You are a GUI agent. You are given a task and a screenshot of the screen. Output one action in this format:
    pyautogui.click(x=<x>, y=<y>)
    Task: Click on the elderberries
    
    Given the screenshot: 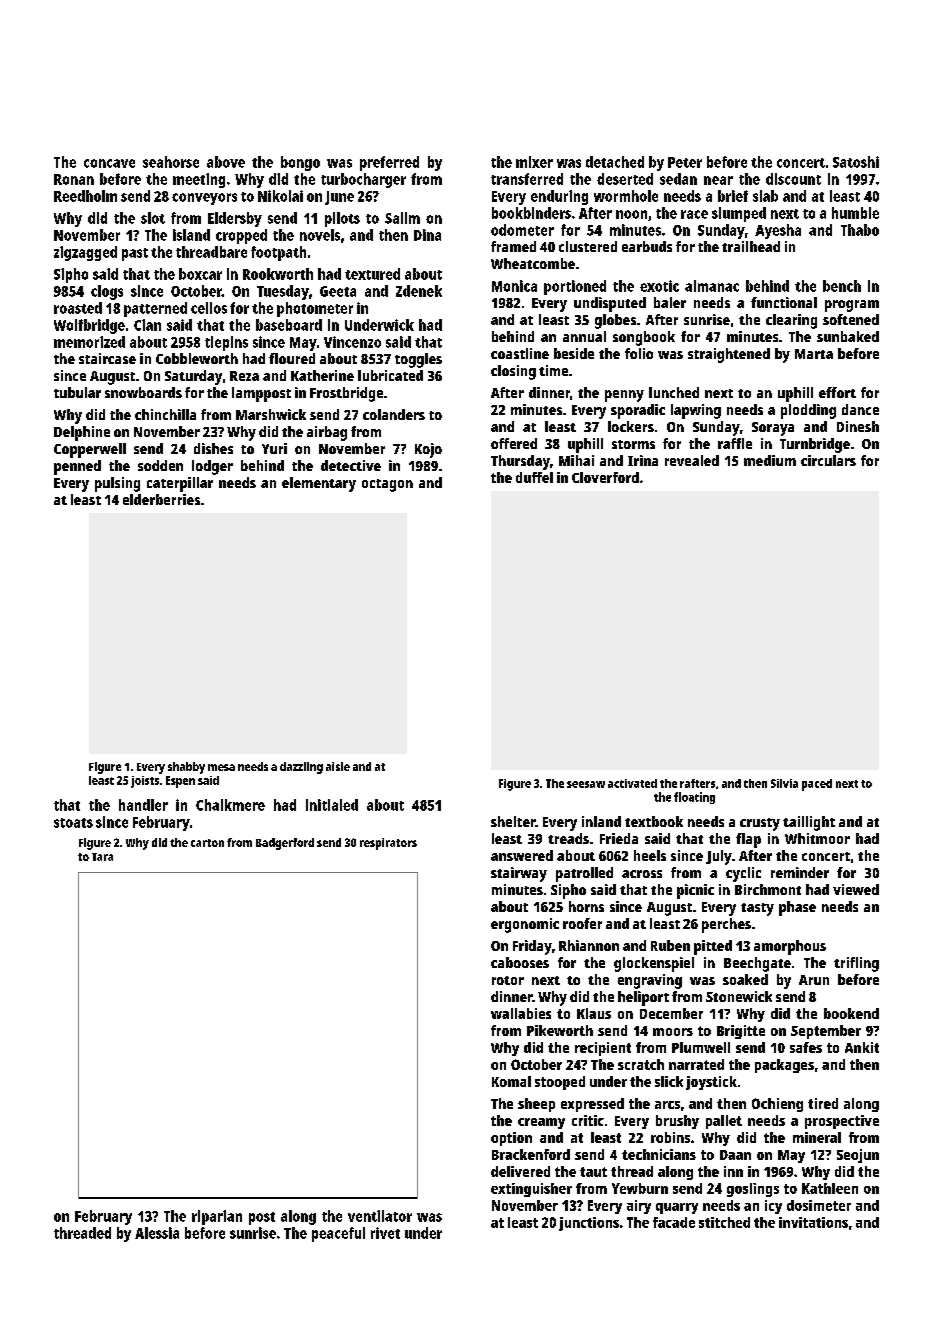 What is the action you would take?
    pyautogui.click(x=161, y=499)
